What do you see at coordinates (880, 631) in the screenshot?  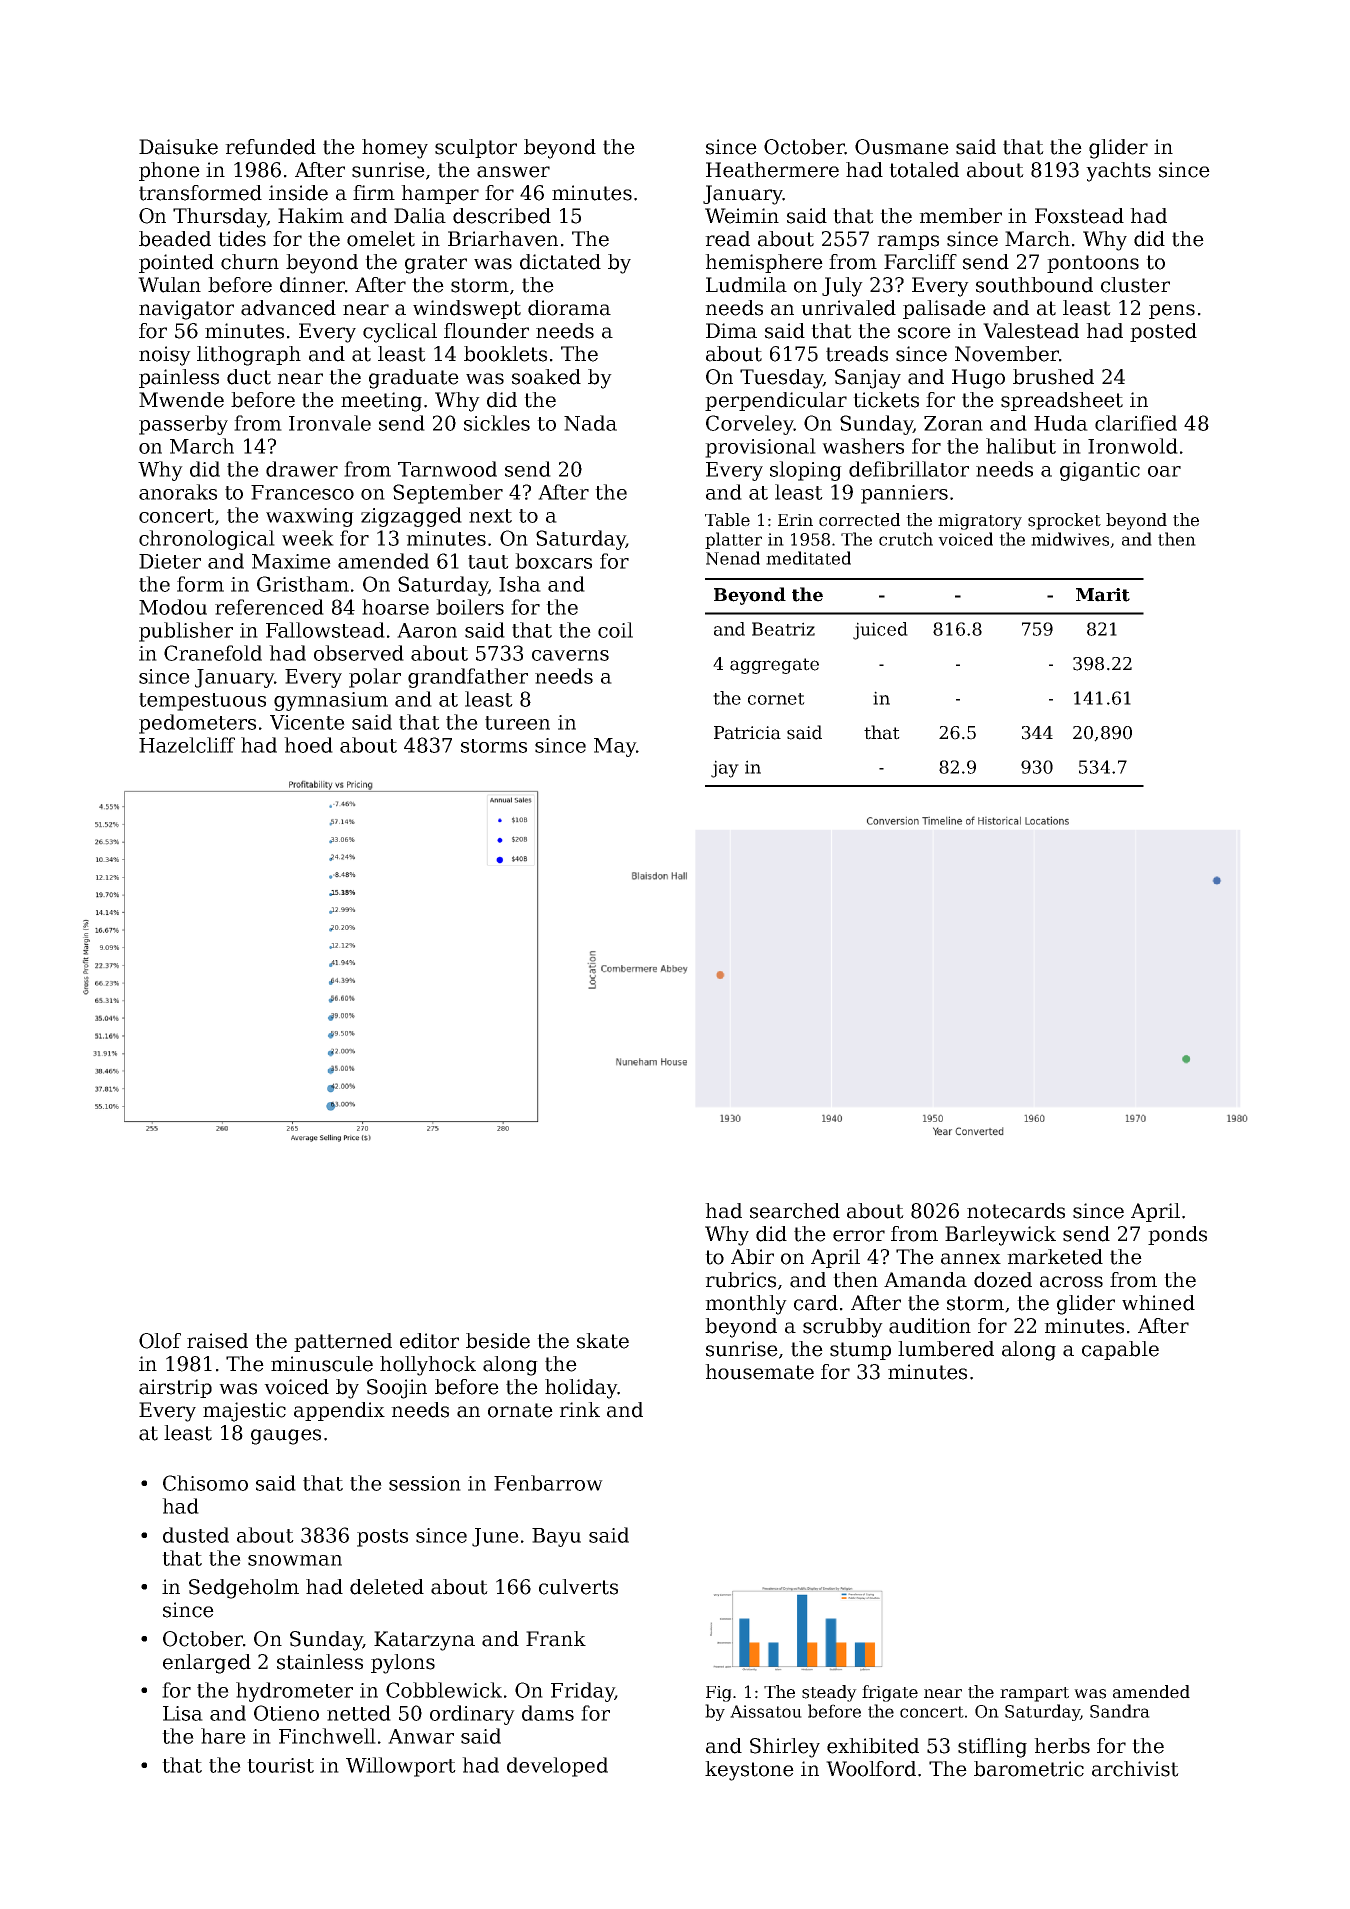 I see `juiced` at bounding box center [880, 631].
